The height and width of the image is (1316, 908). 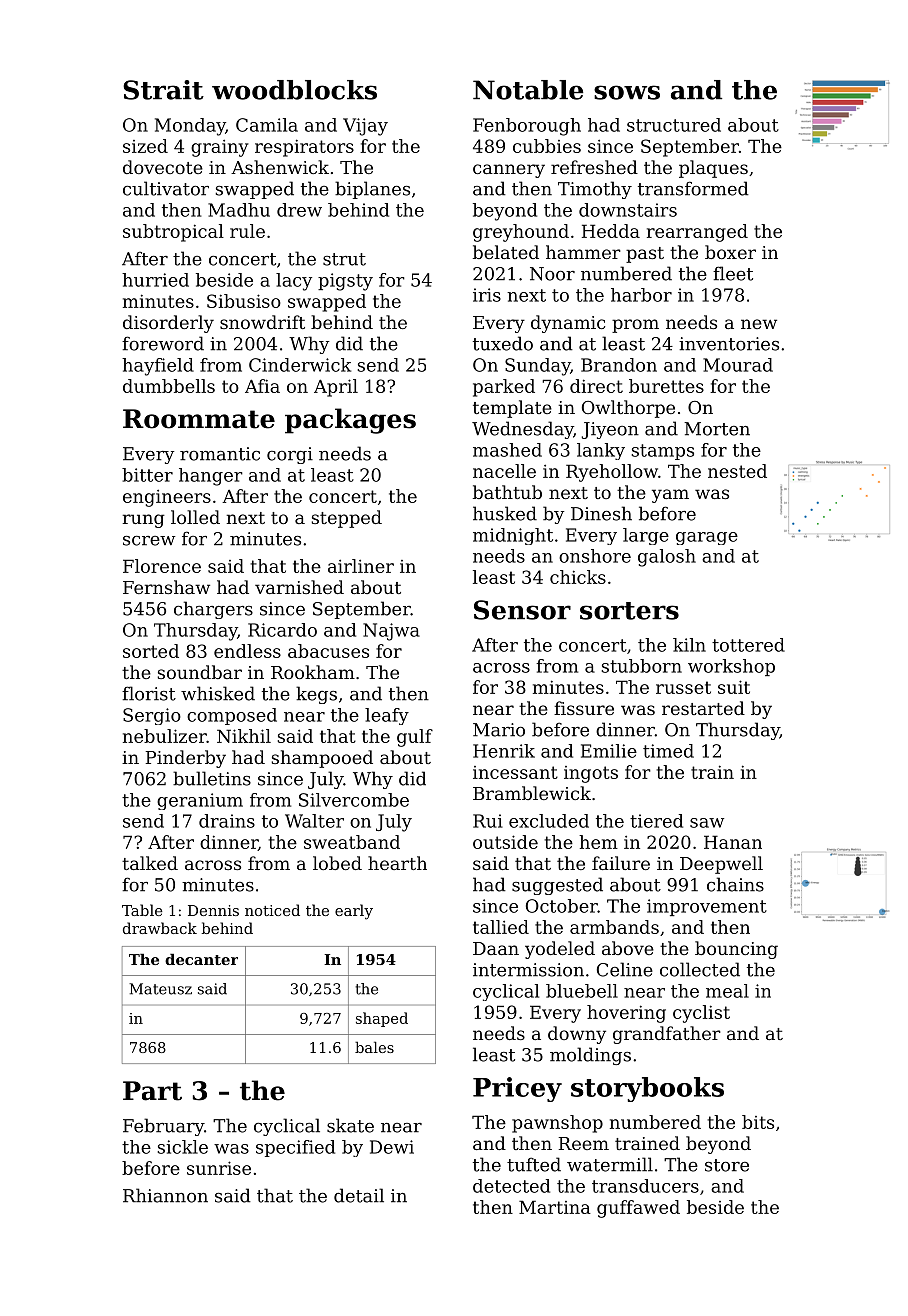 What do you see at coordinates (295, 1148) in the image?
I see `specified` at bounding box center [295, 1148].
